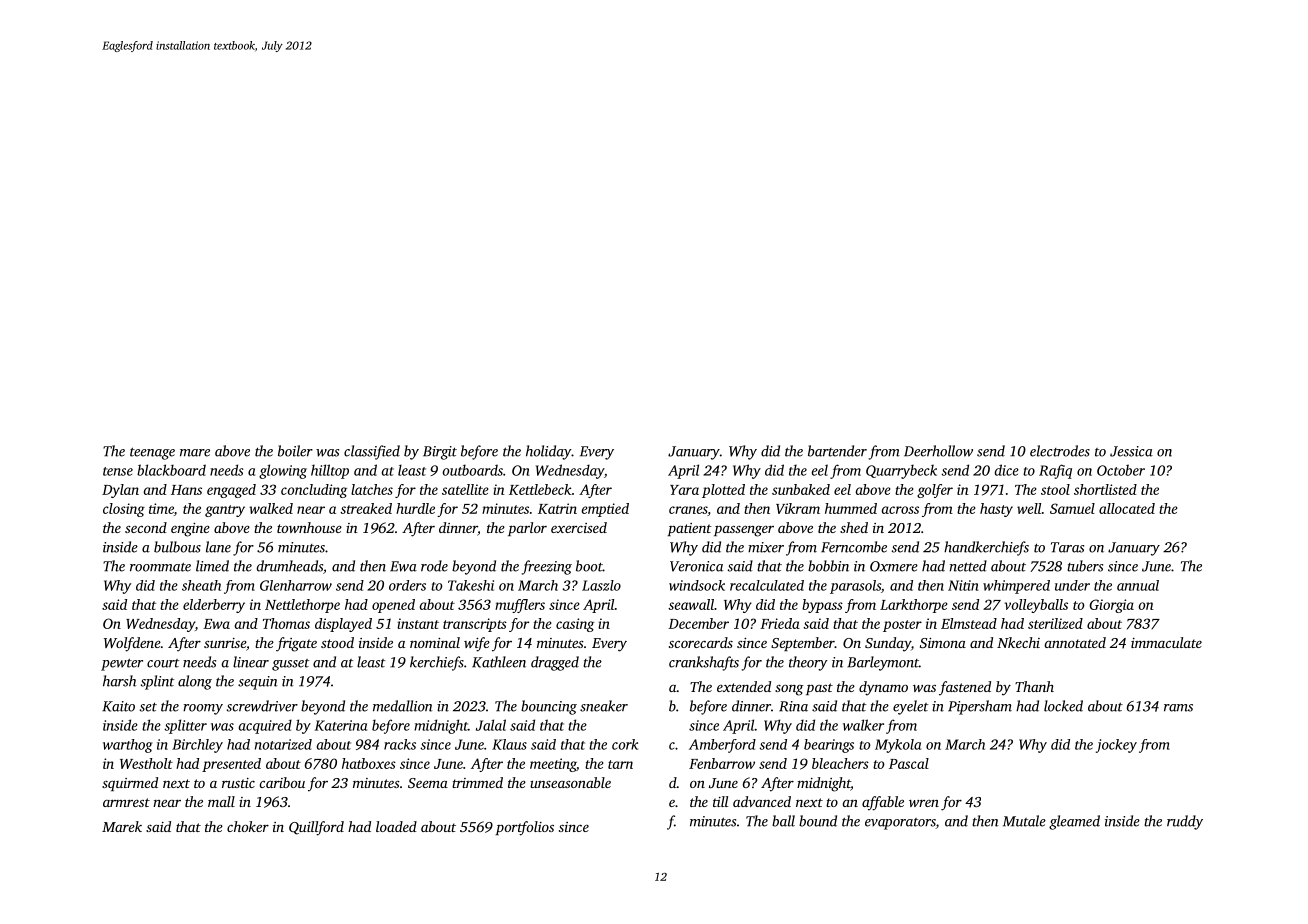 The height and width of the document is (924, 1308). Describe the element at coordinates (1178, 708) in the document. I see `rams` at that location.
